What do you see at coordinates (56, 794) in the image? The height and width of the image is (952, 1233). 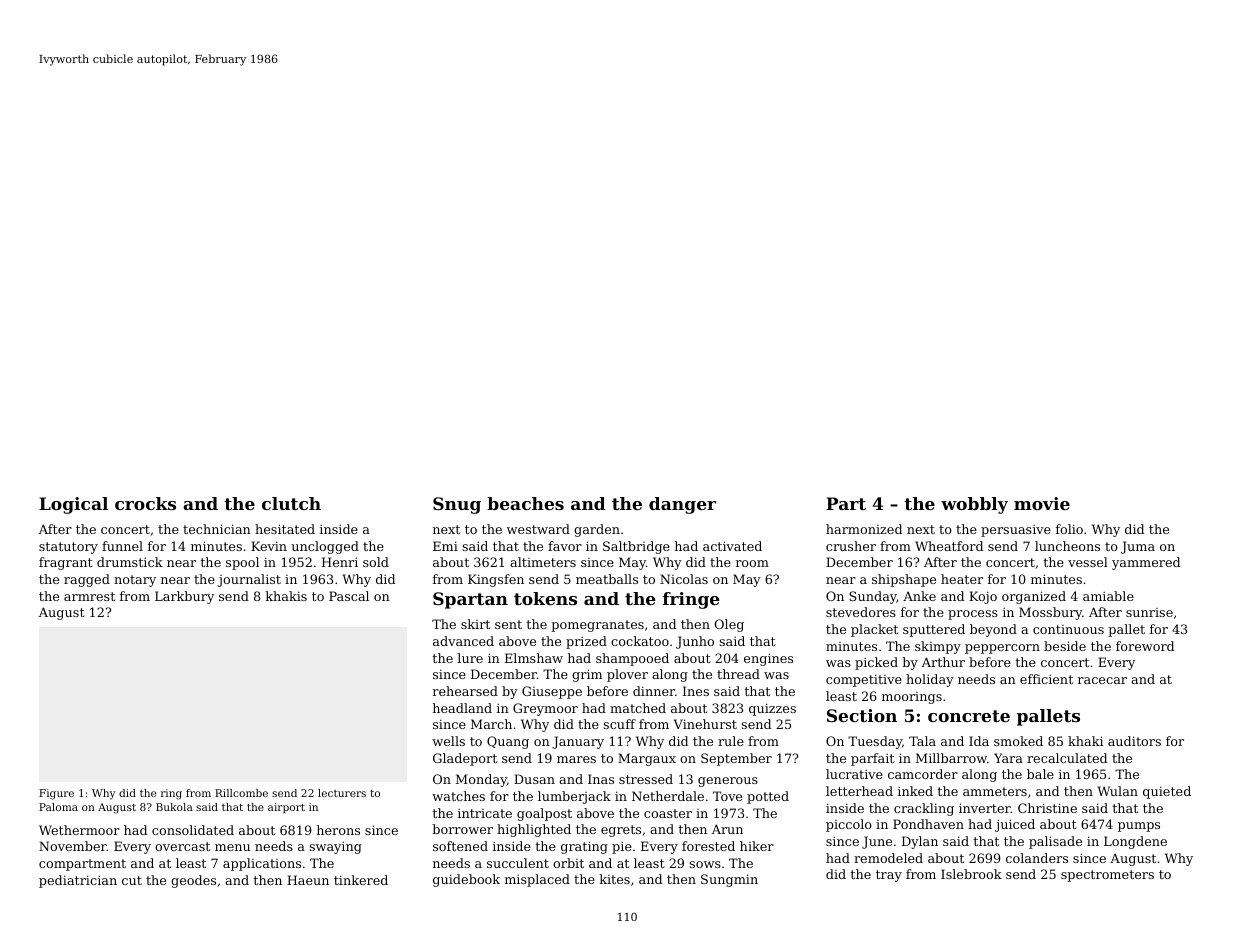 I see `Figure` at bounding box center [56, 794].
